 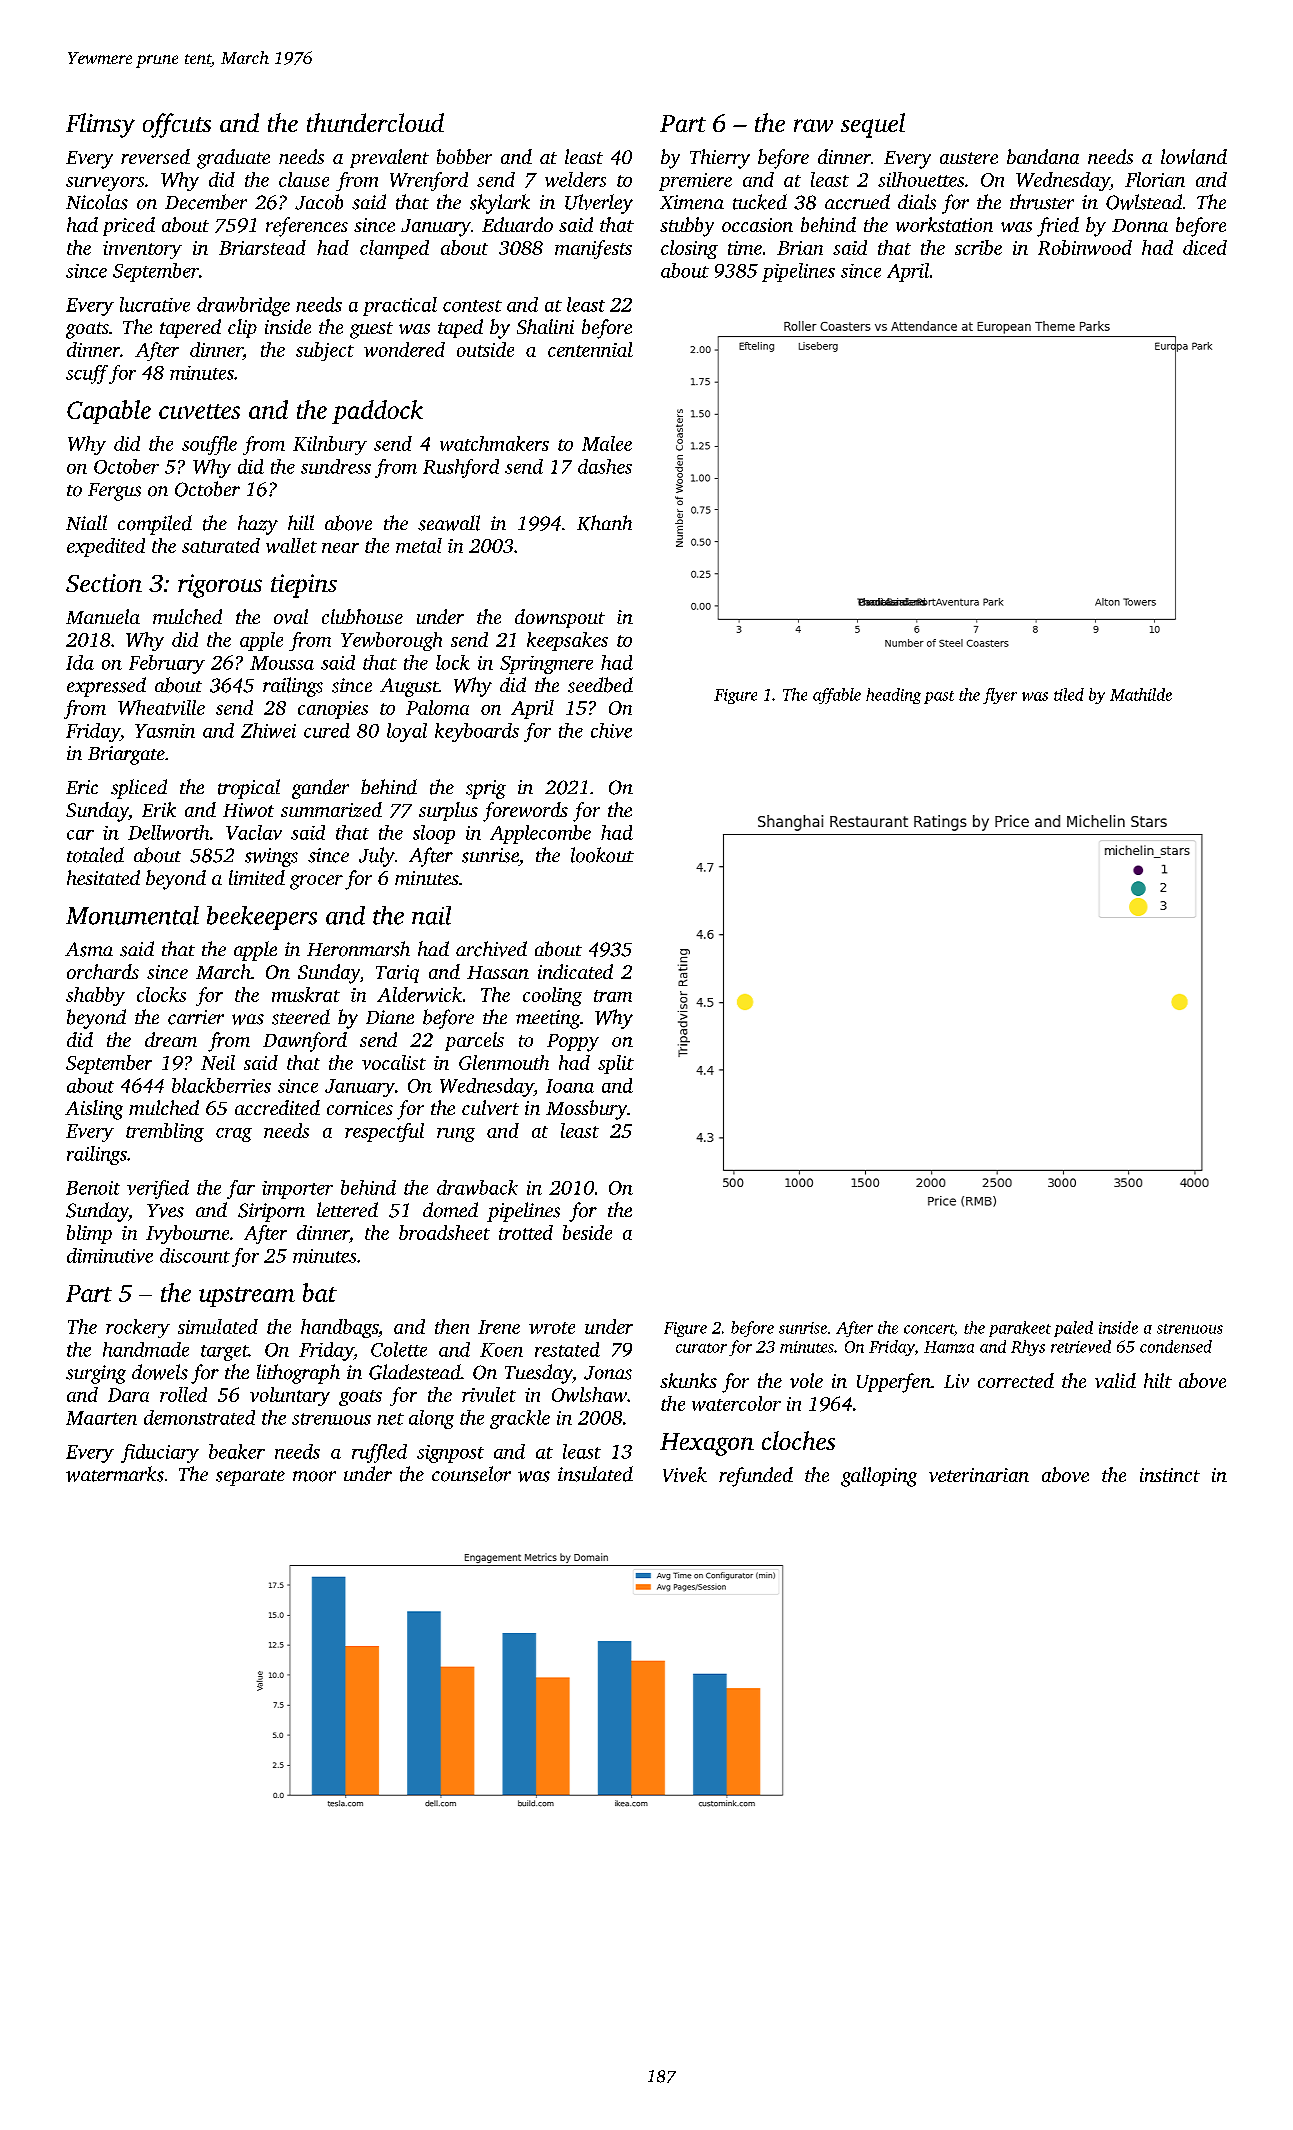 What do you see at coordinates (570, 1086) in the document?
I see `Ioana` at bounding box center [570, 1086].
